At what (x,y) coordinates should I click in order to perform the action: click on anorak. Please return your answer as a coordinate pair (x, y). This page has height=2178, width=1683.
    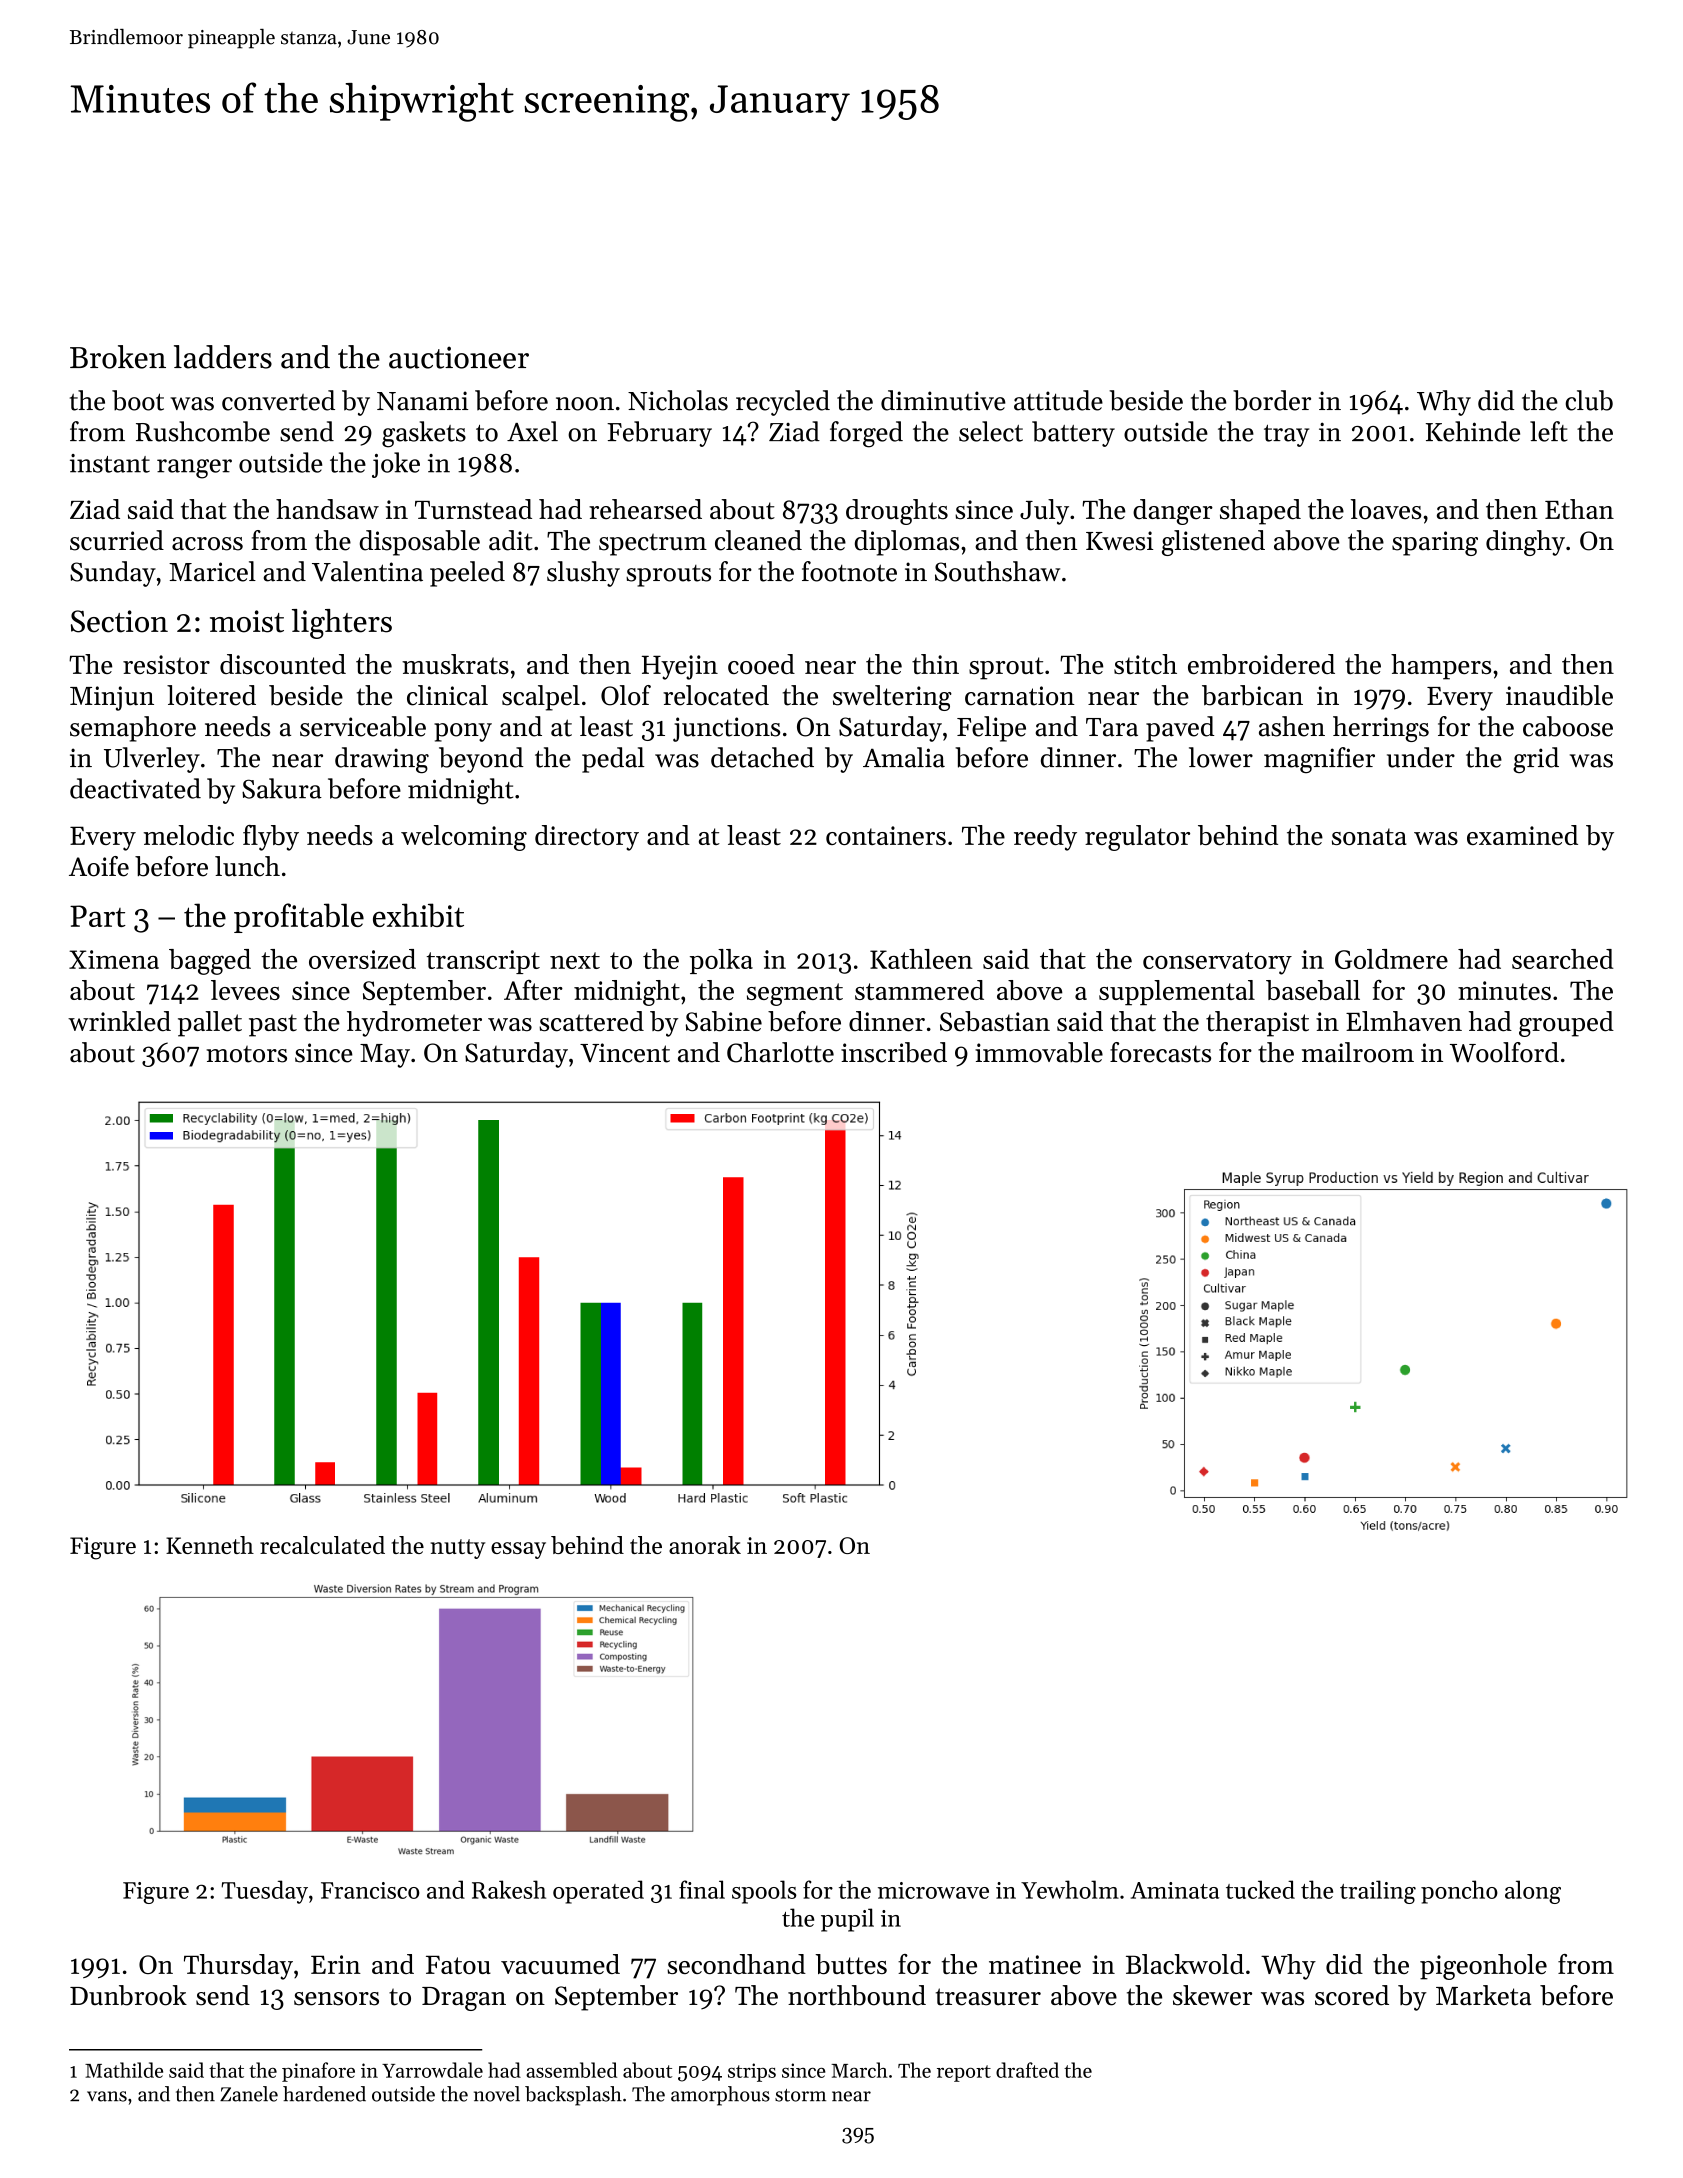
    Looking at the image, I should click on (705, 1545).
